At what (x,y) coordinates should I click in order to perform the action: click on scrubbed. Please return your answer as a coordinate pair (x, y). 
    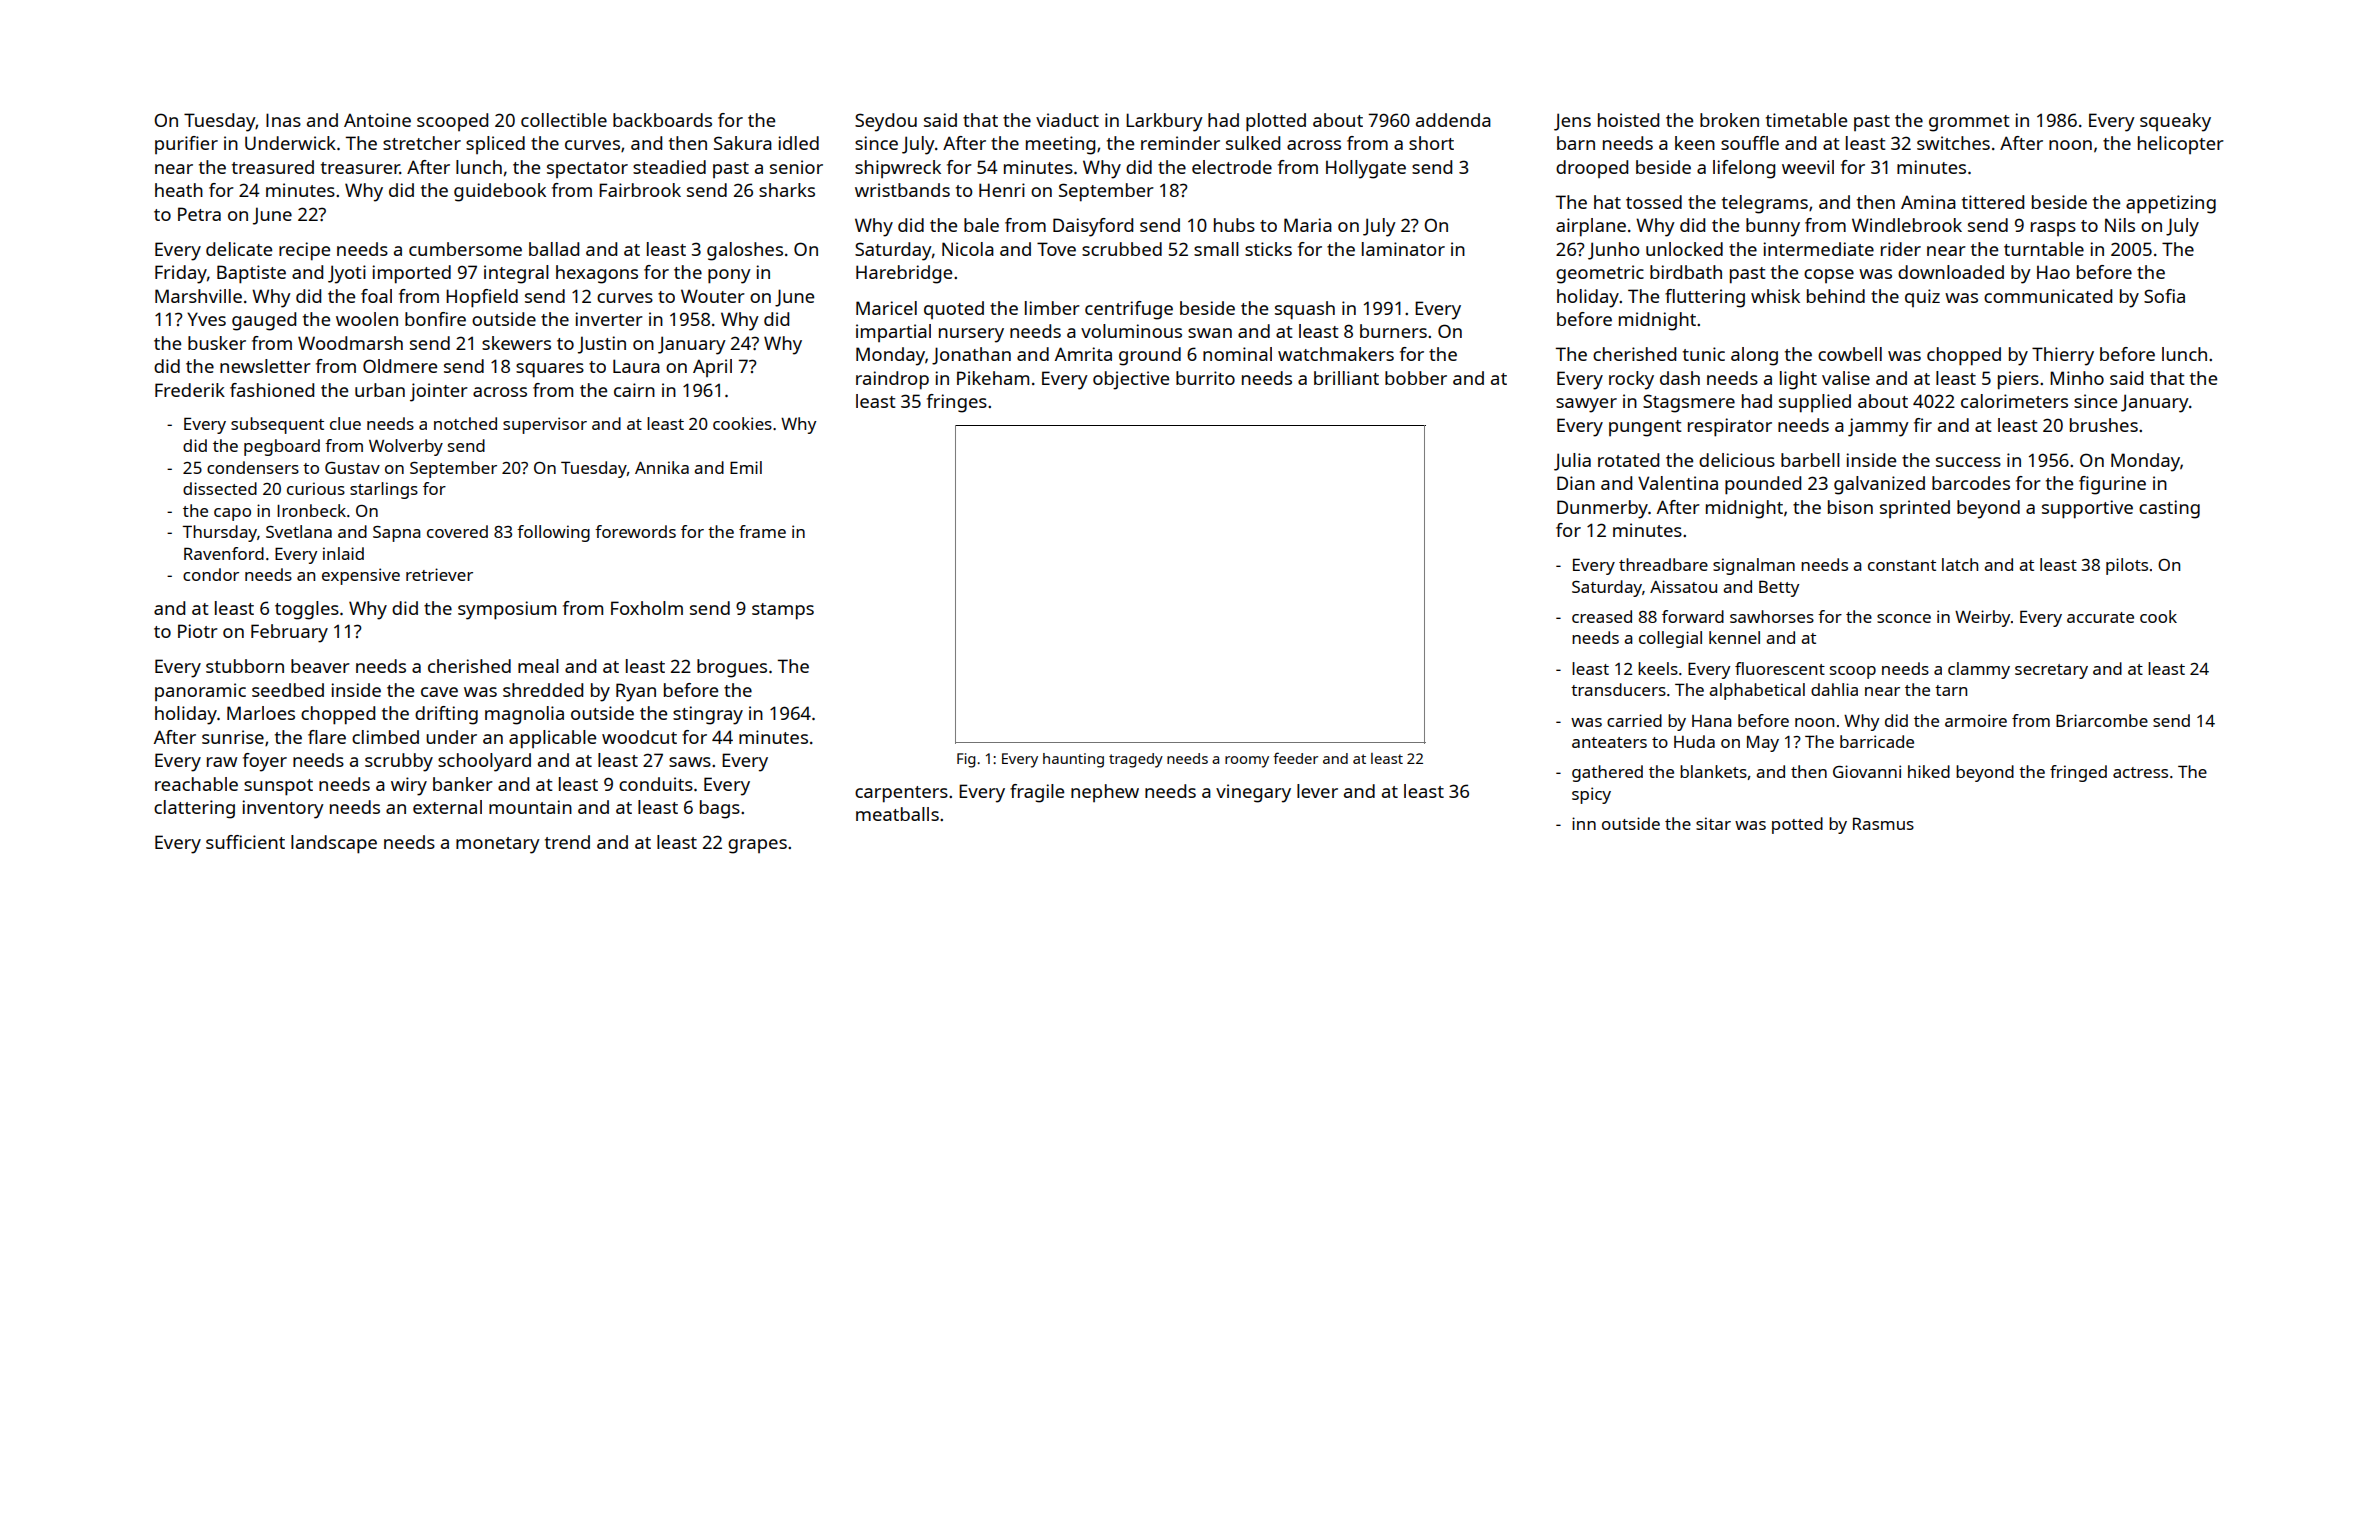
    Looking at the image, I should click on (1122, 249).
